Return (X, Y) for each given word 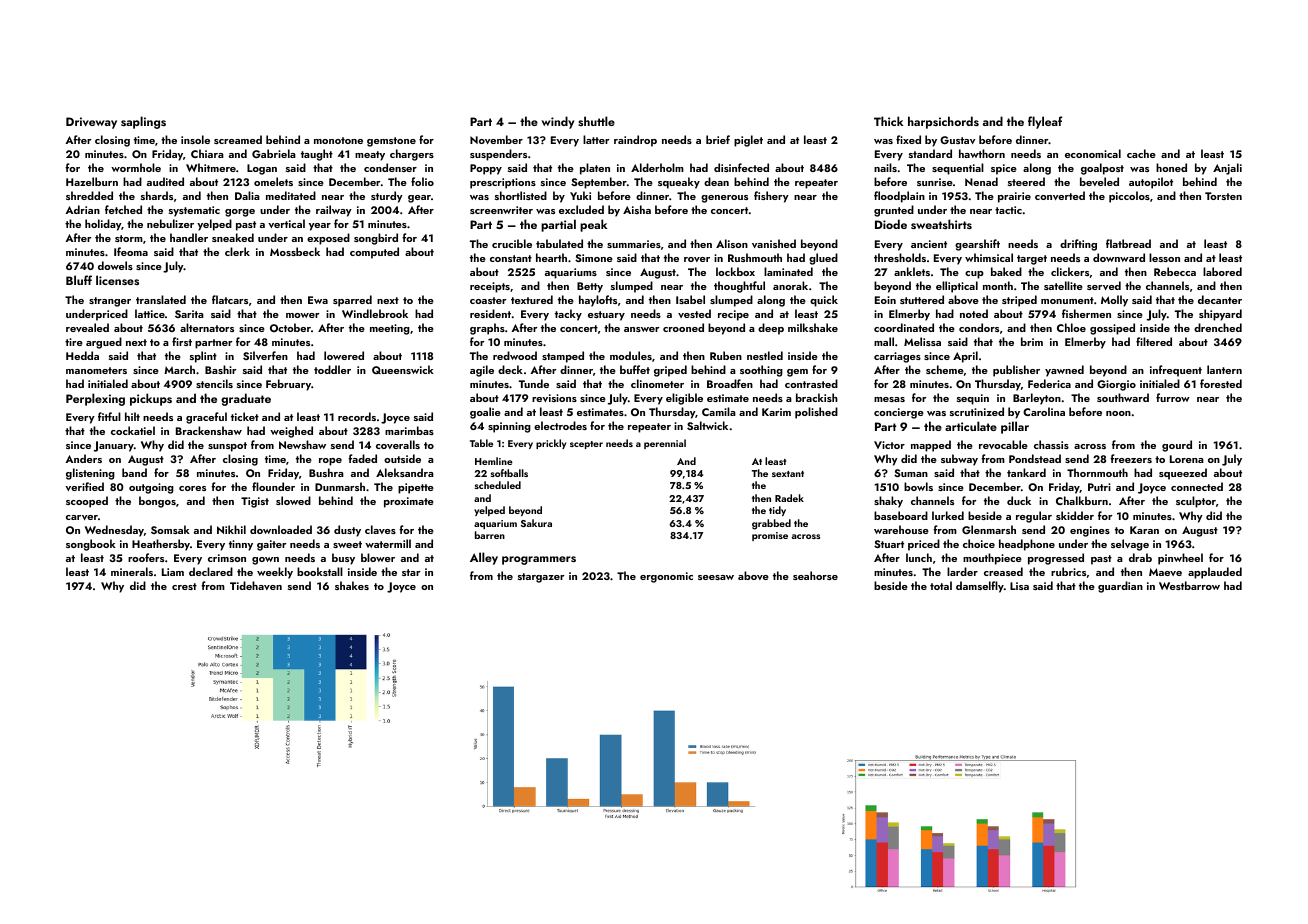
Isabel (690, 299)
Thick (888, 121)
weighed (291, 432)
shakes (352, 585)
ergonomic (666, 577)
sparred (352, 301)
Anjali (1227, 169)
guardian (1120, 587)
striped (1019, 301)
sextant (788, 474)
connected (1197, 486)
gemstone (391, 142)
